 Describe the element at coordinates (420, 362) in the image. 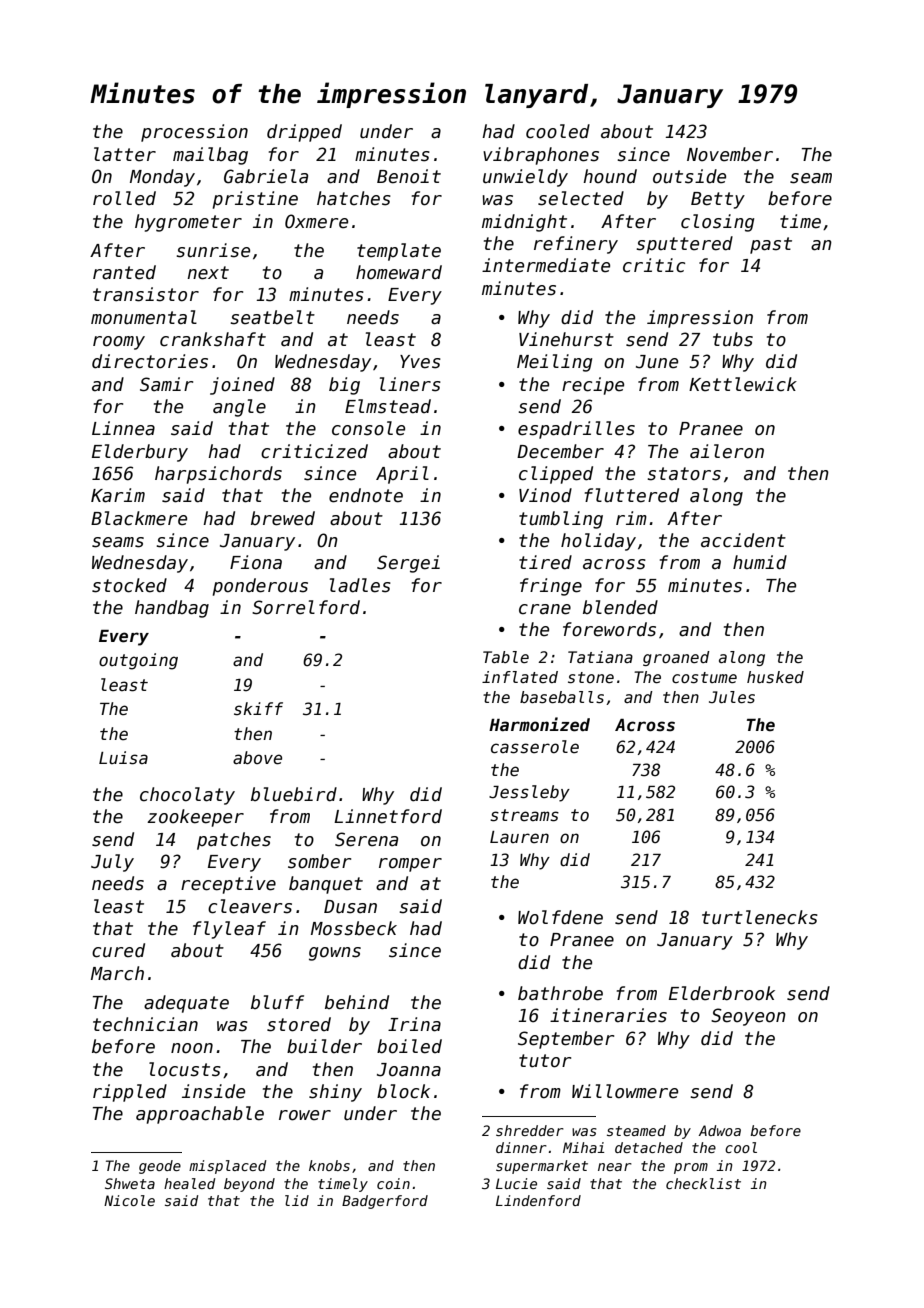

I see `Yves` at that location.
